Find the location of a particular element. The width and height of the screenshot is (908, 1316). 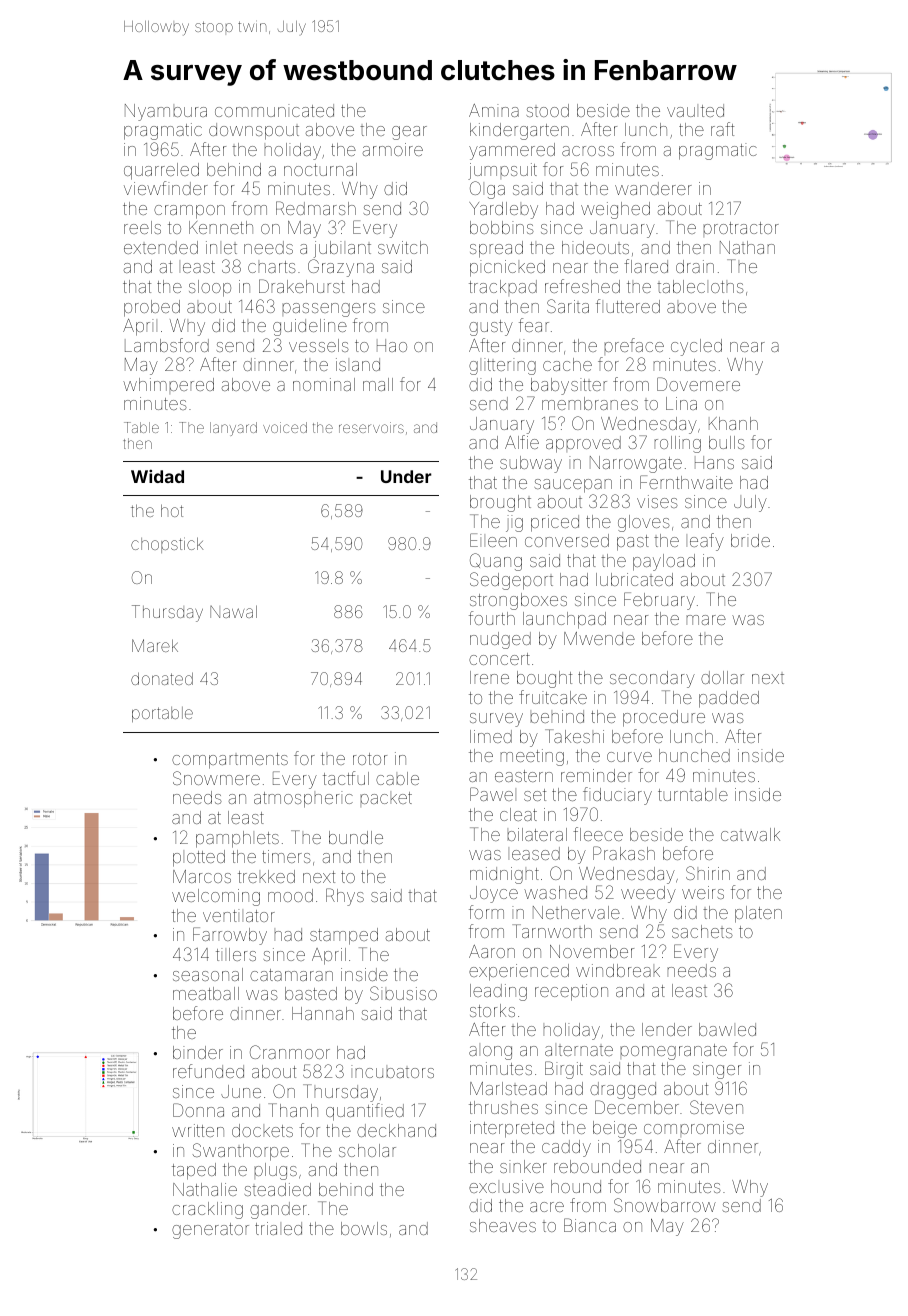

Nyambura is located at coordinates (166, 112).
